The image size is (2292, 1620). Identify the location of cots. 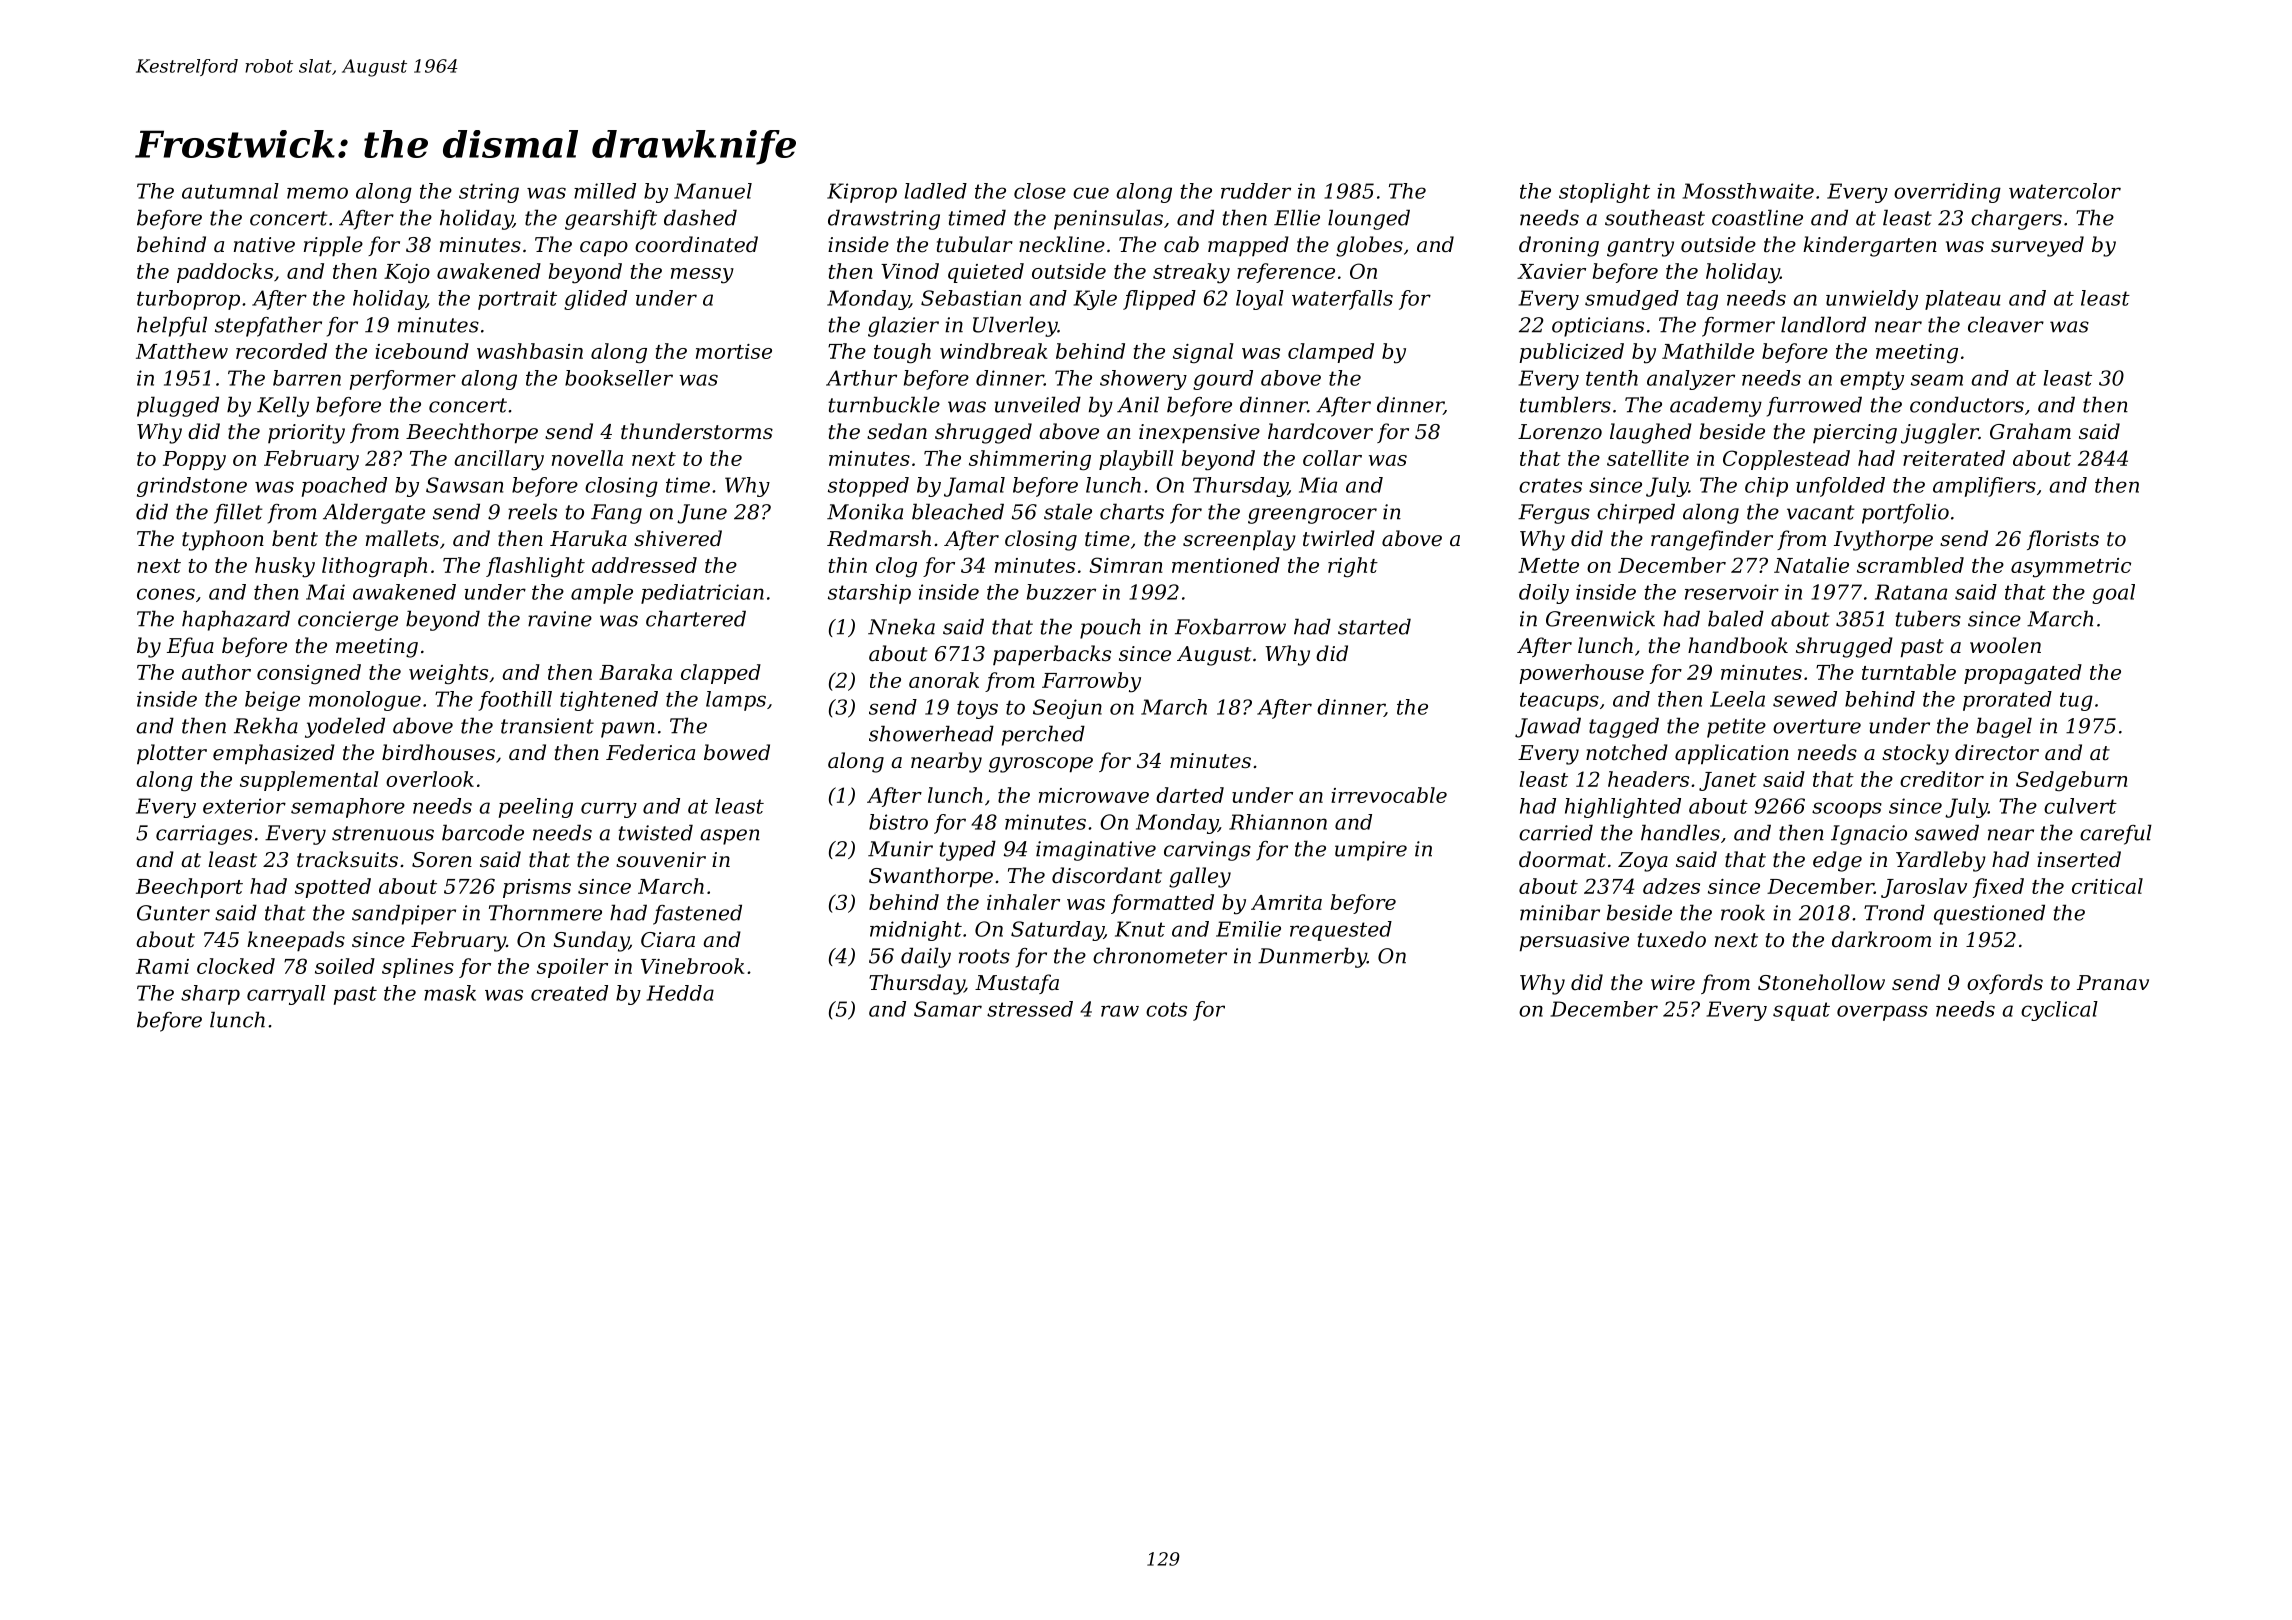
(1166, 1009).
